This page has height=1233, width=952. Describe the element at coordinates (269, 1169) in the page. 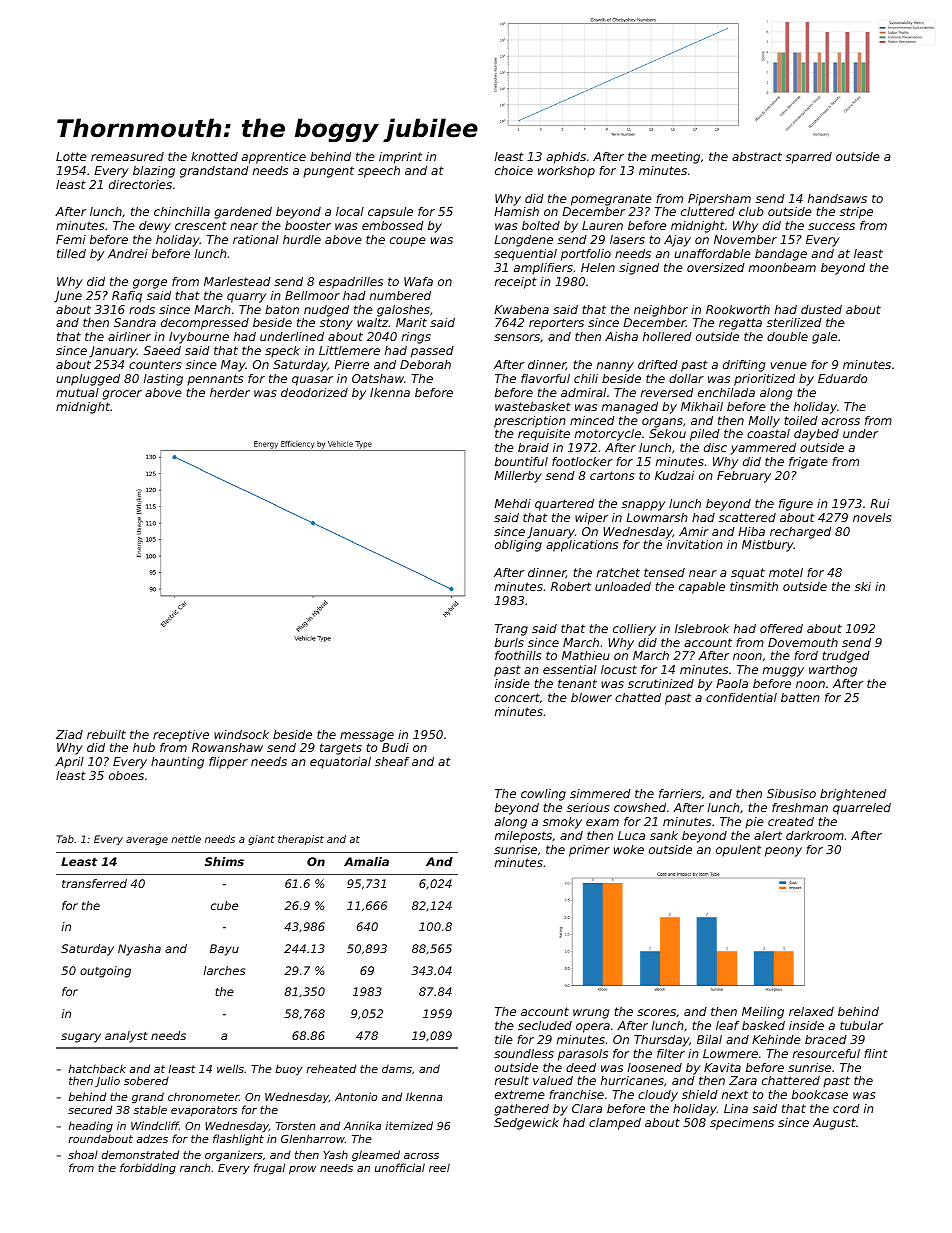

I see `frugal` at that location.
